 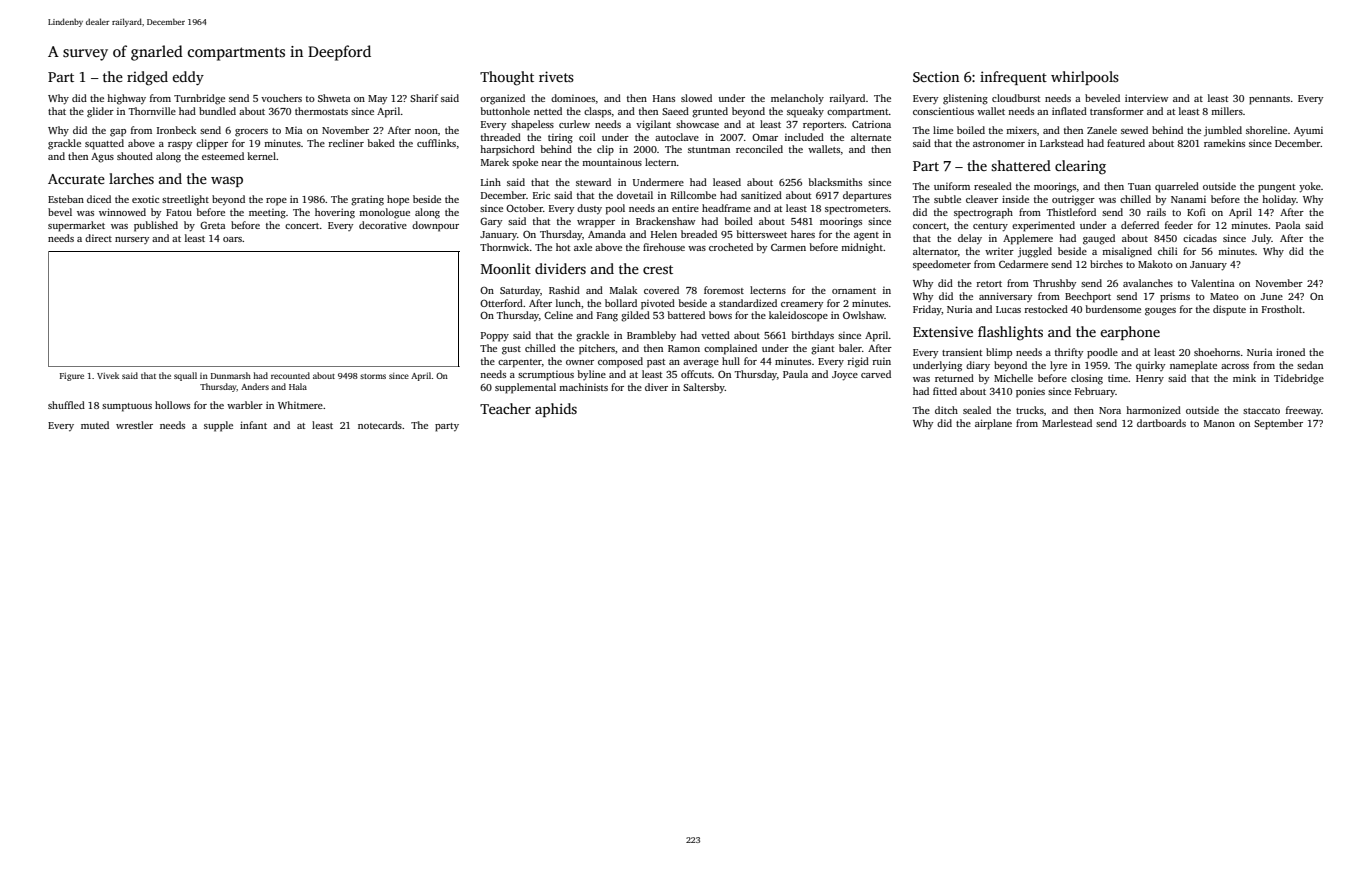 I want to click on Brackenshaw, so click(x=665, y=221).
